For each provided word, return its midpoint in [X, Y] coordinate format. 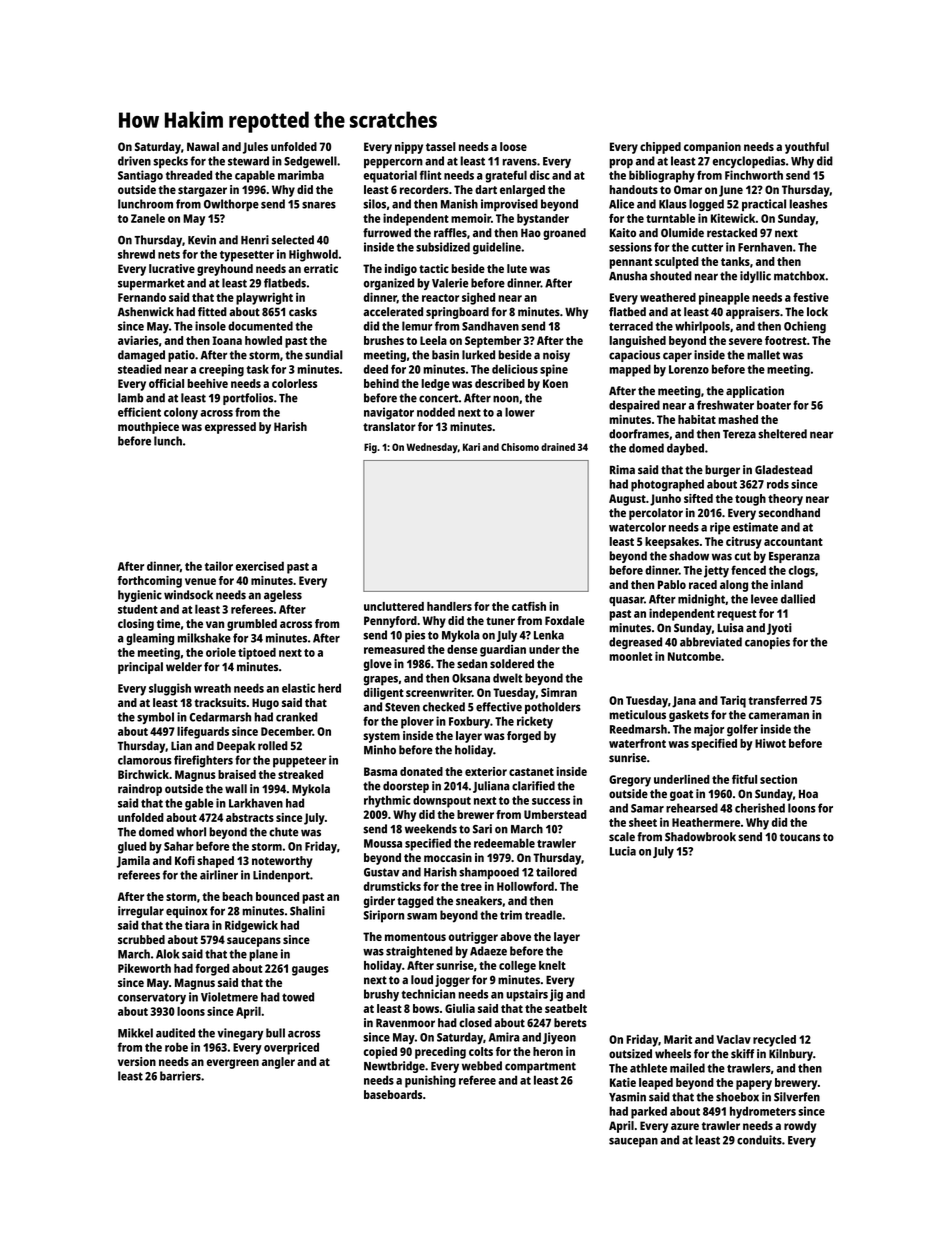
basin [445, 355]
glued [132, 847]
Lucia [623, 851]
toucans [800, 837]
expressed [230, 428]
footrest [786, 340]
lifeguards [203, 733]
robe [176, 1047]
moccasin [448, 857]
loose [513, 146]
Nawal [203, 146]
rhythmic [387, 801]
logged [706, 205]
